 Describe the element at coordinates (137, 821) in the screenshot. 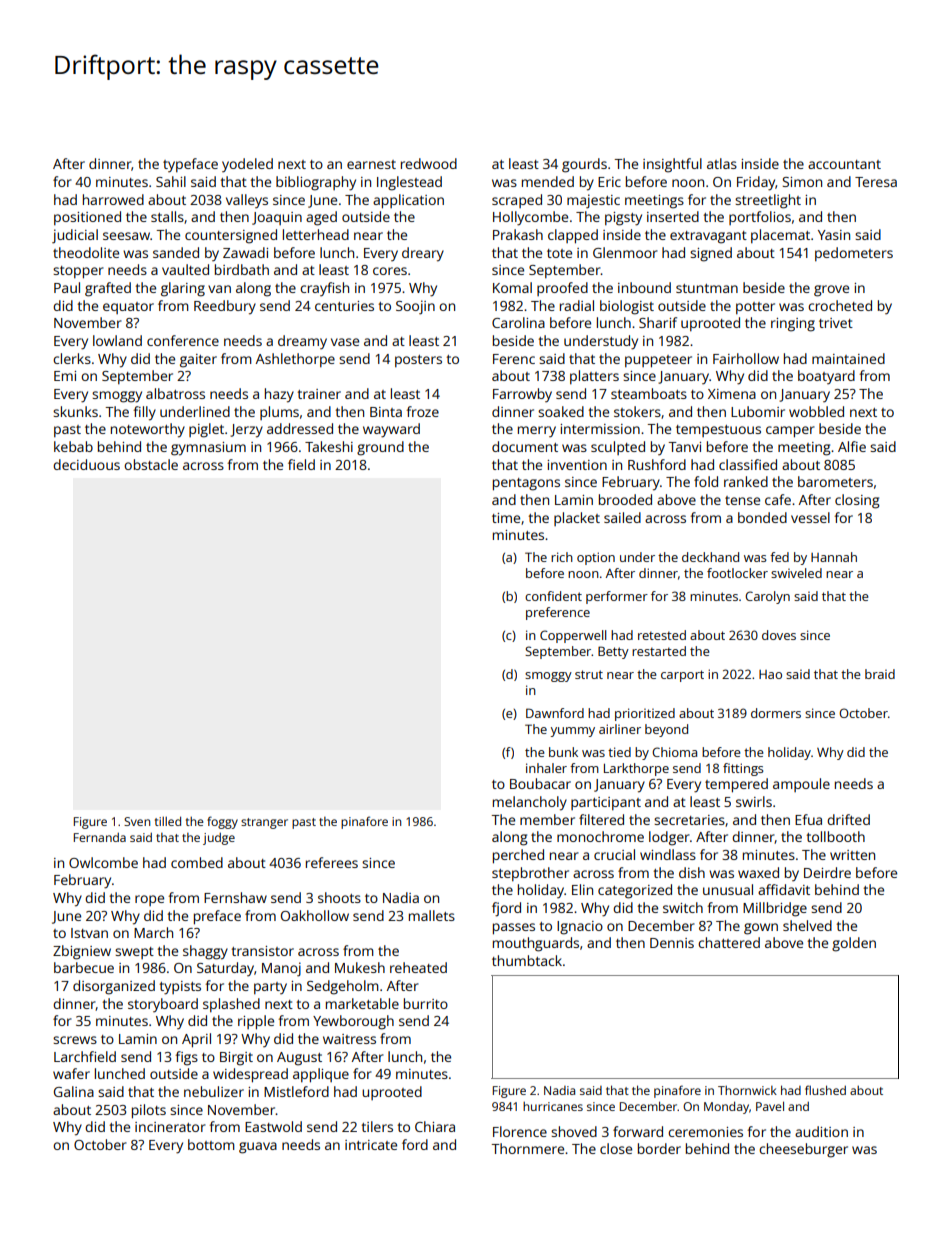

I see `Sven` at that location.
